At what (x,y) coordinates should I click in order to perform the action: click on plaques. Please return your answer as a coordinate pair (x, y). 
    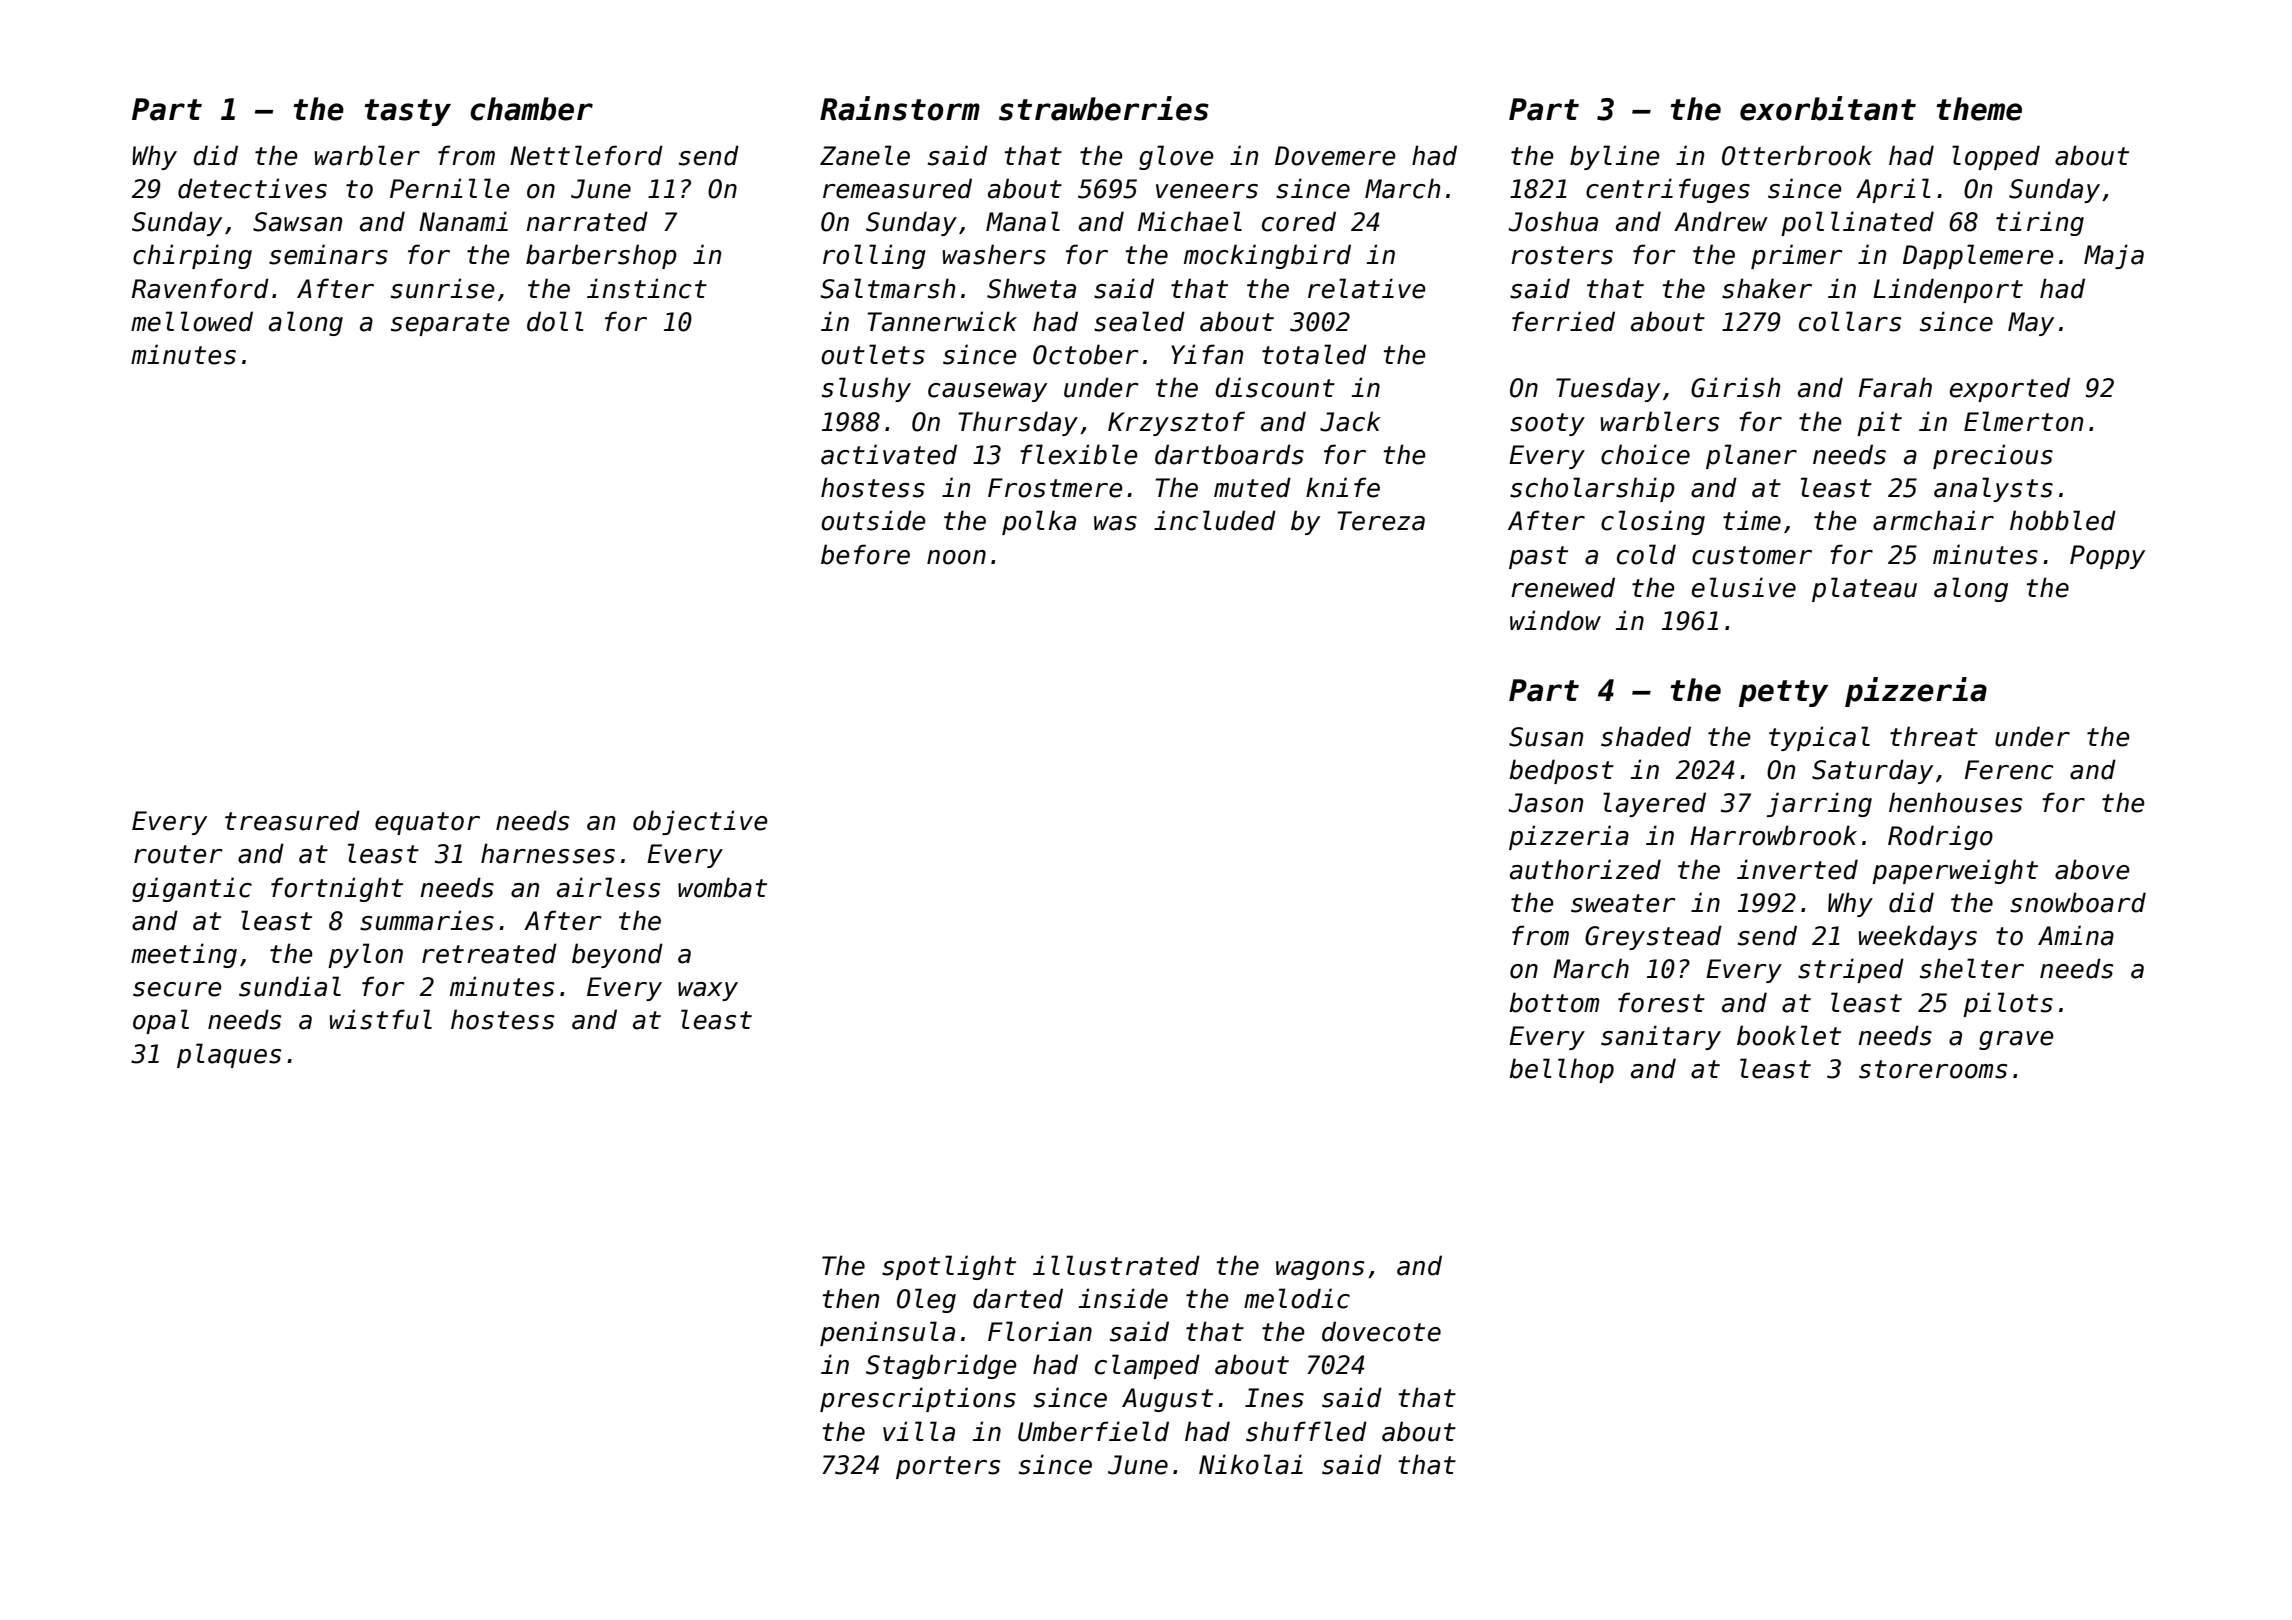
    Looking at the image, I should click on (229, 1055).
